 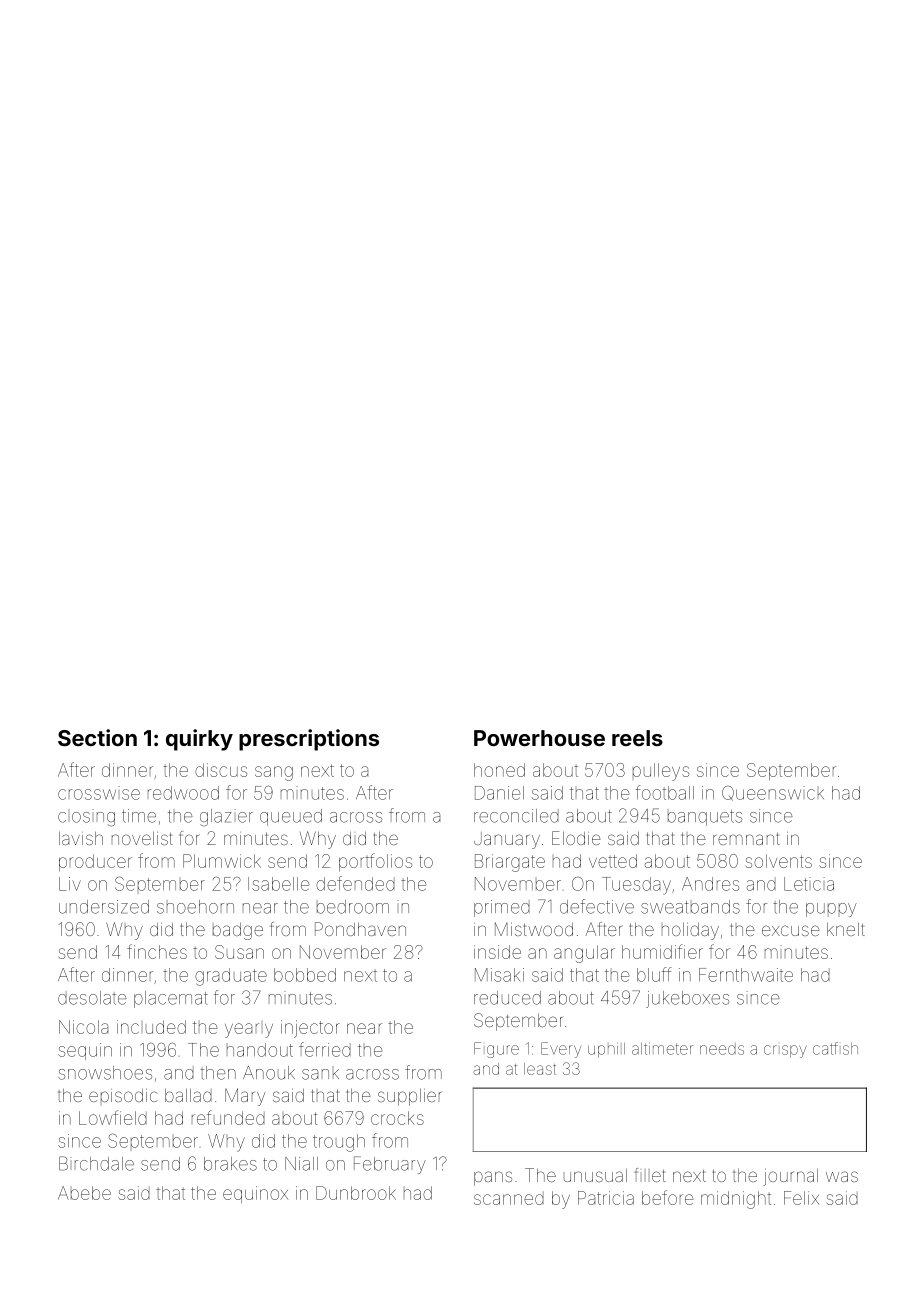 I want to click on catfish, so click(x=835, y=1048).
